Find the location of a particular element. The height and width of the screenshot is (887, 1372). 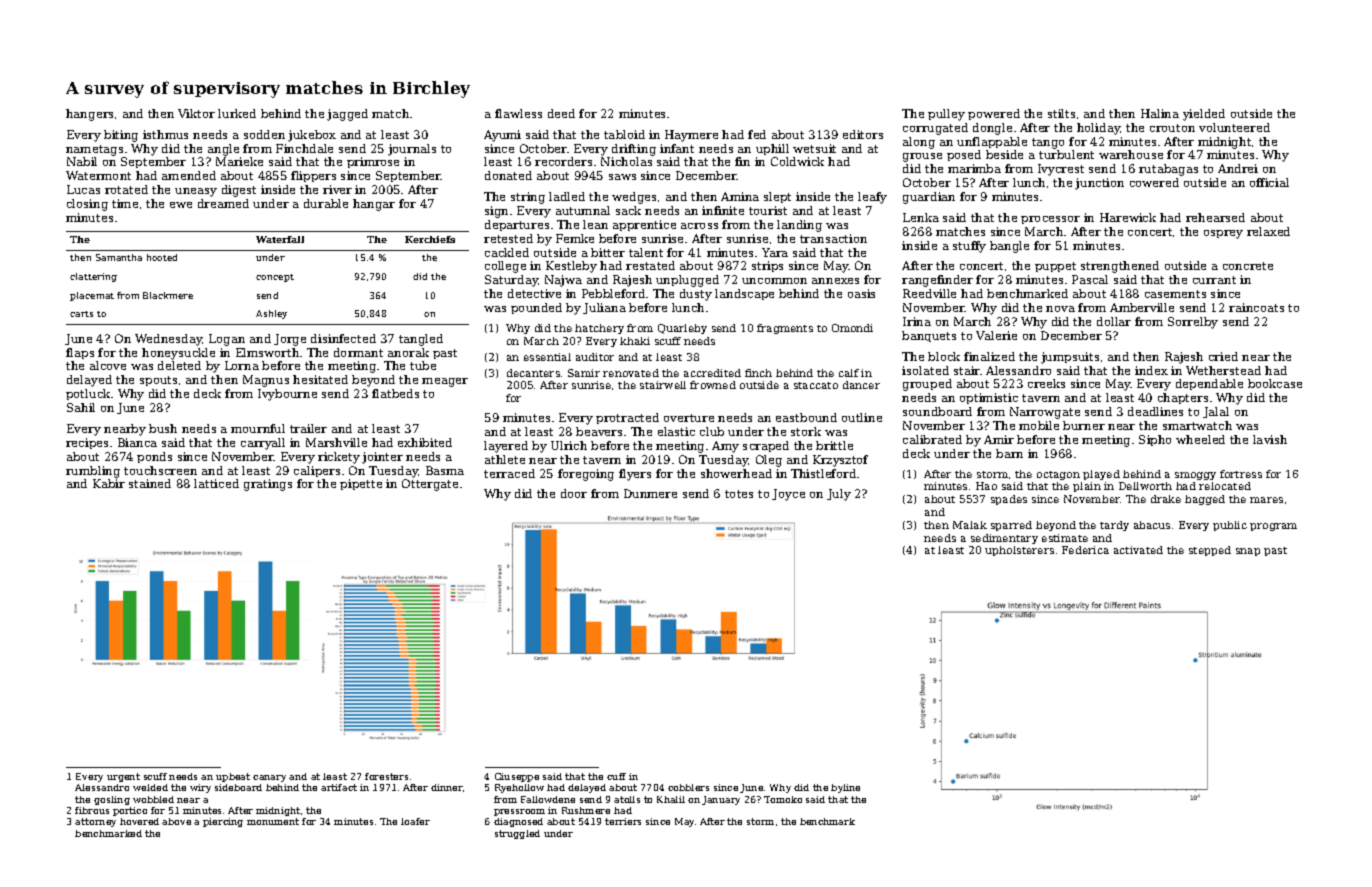

door is located at coordinates (574, 493).
